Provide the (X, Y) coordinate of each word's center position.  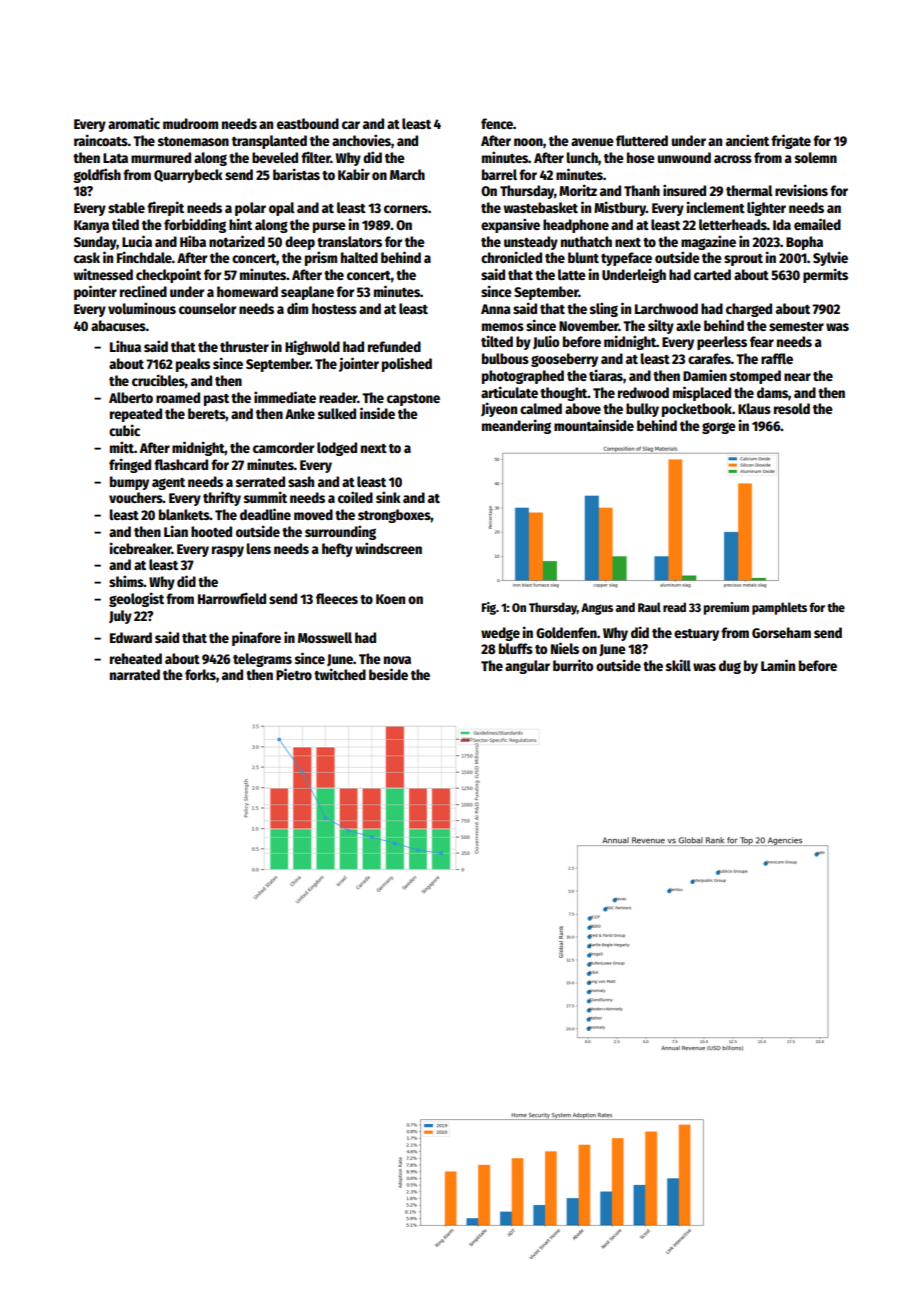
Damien (705, 375)
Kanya (91, 226)
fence (497, 123)
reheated (136, 658)
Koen (390, 599)
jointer (359, 364)
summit (265, 497)
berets (207, 413)
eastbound (308, 123)
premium (726, 608)
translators (349, 241)
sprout (743, 260)
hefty (337, 550)
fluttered (642, 140)
